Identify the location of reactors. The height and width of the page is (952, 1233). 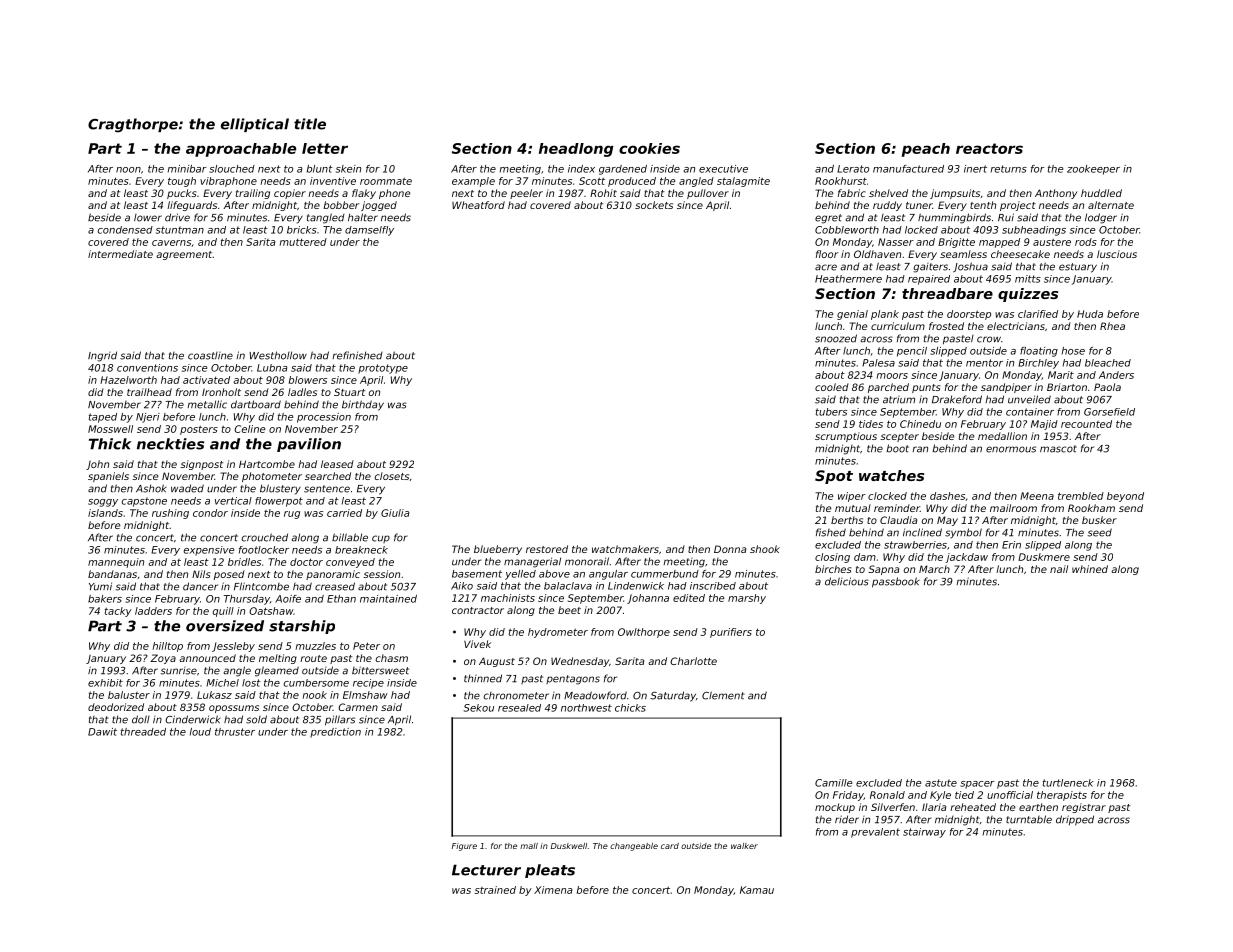
(989, 148).
